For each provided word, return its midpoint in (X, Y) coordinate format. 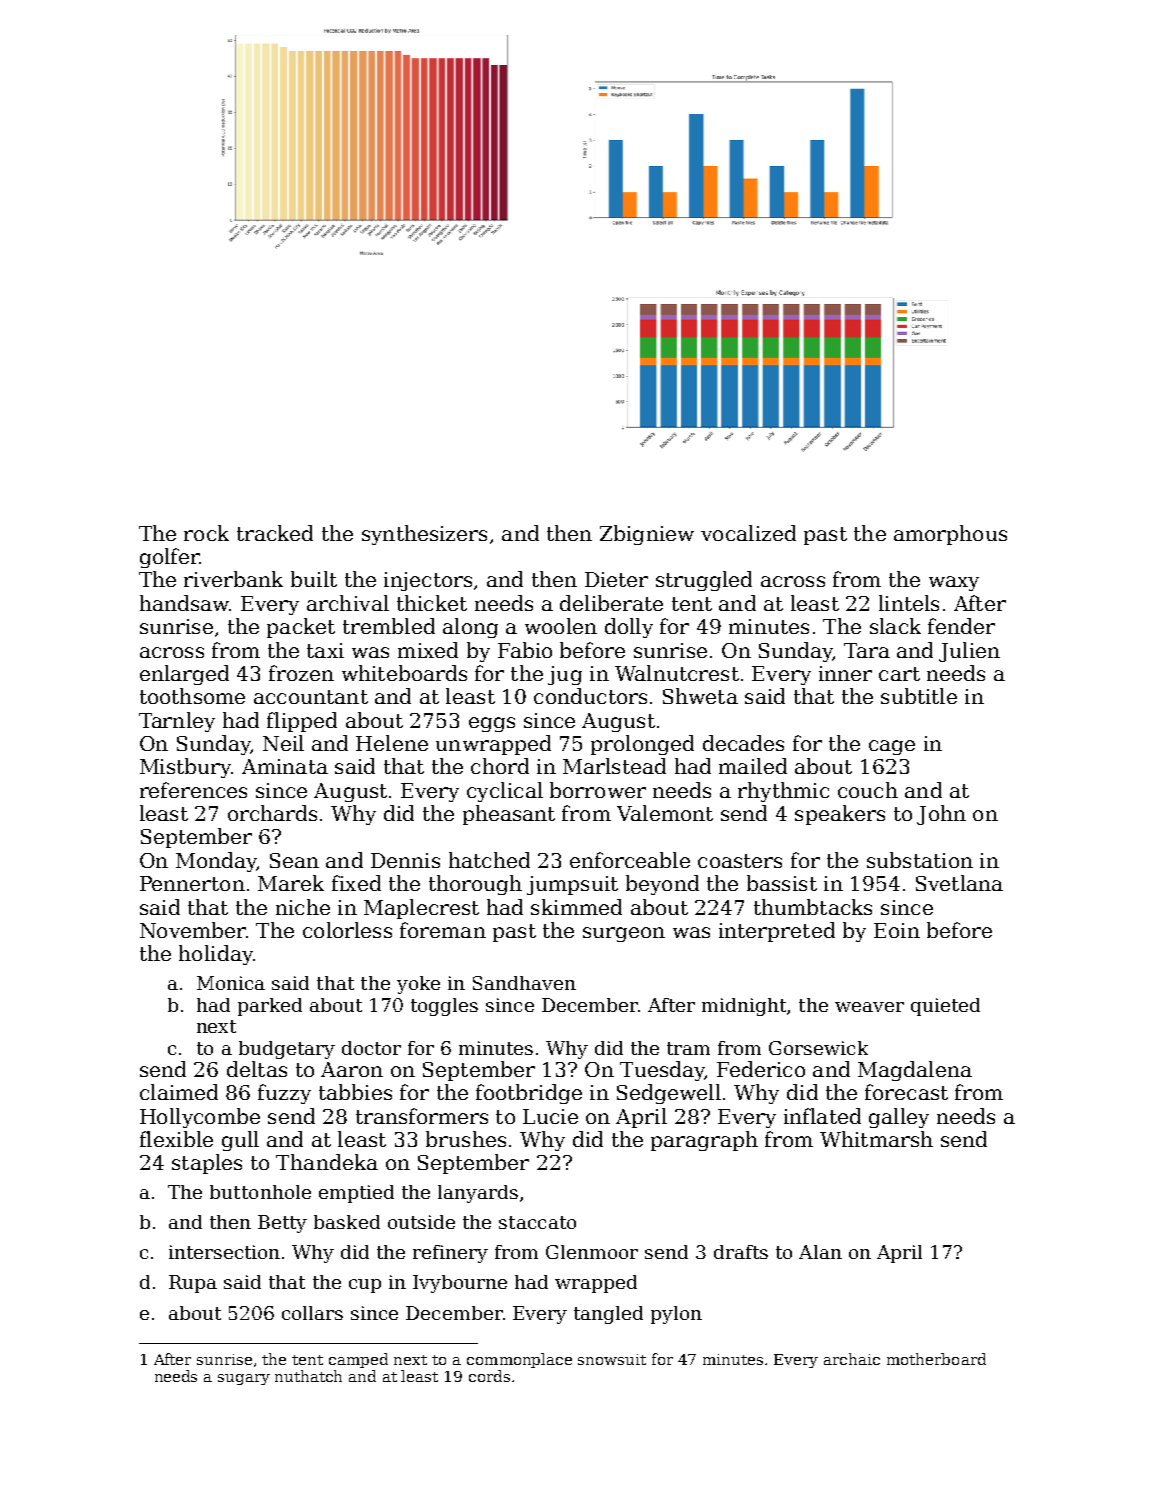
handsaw (185, 603)
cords (489, 1376)
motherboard (936, 1359)
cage (892, 747)
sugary (244, 1379)
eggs (492, 724)
